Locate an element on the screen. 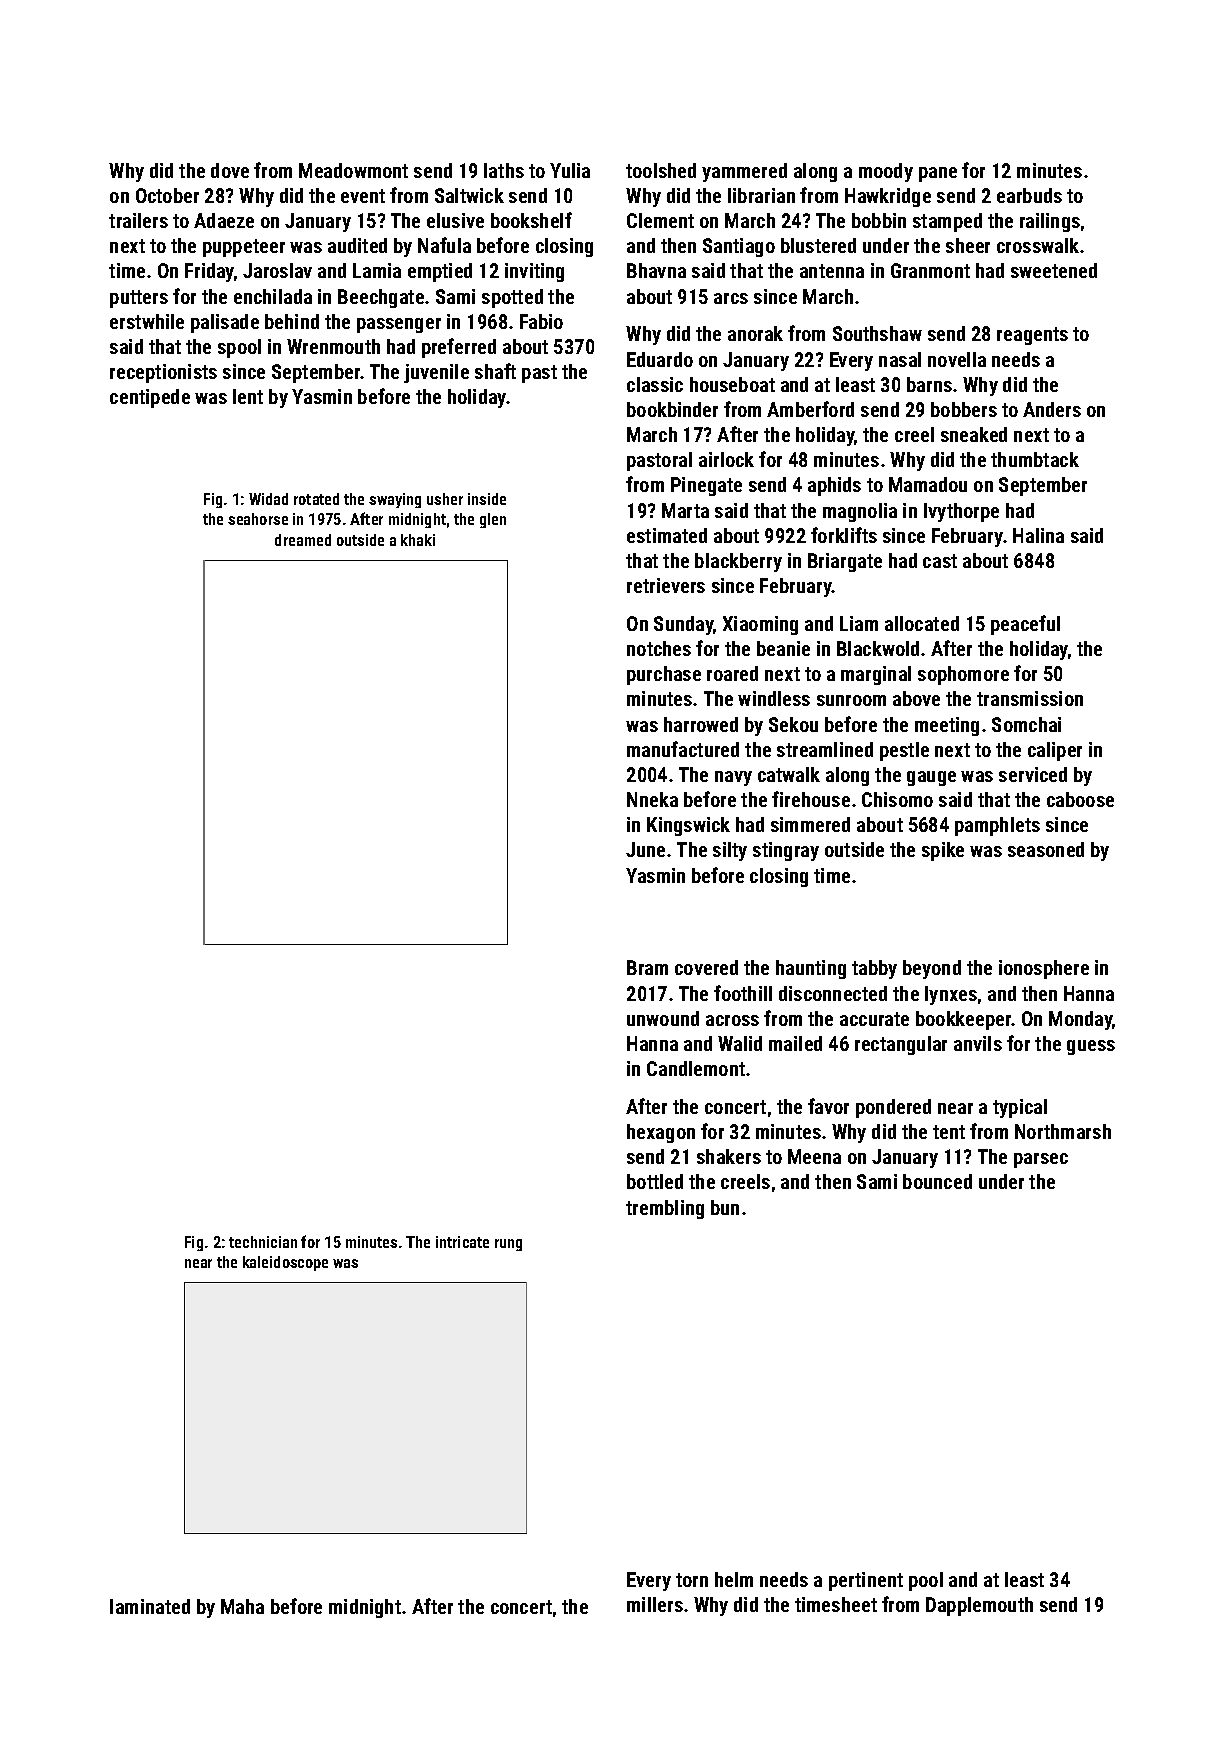  lynxes is located at coordinates (951, 995).
